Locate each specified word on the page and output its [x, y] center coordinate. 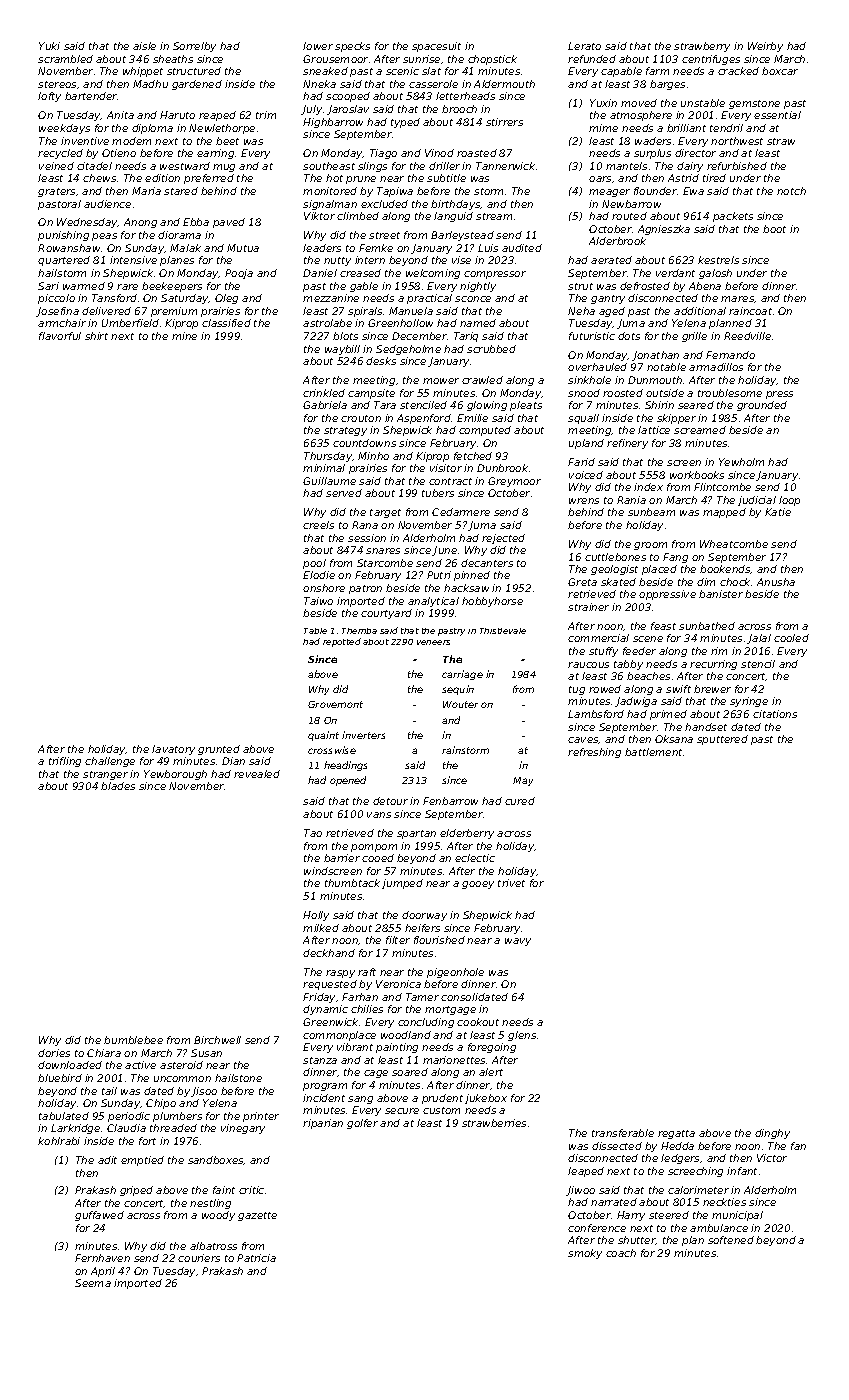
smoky [585, 1254]
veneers [433, 642]
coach [621, 1253]
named [478, 323]
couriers [199, 1258]
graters [56, 192]
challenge [110, 762]
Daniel [320, 273]
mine [184, 336]
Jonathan [655, 356]
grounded [762, 406]
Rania [631, 500]
